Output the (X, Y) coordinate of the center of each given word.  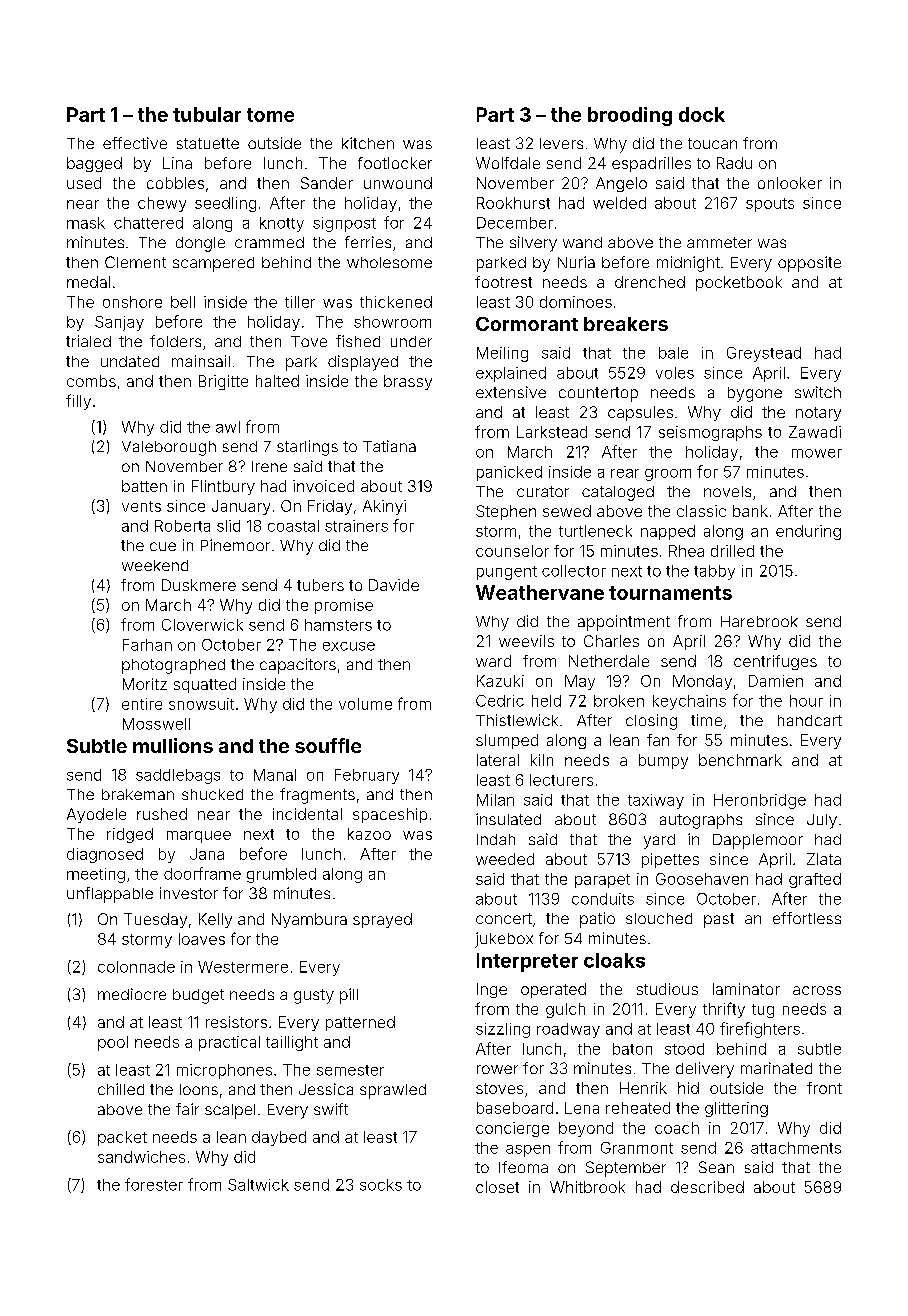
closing (651, 722)
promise (344, 606)
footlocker (395, 163)
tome (270, 115)
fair (187, 1109)
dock (702, 114)
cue (163, 546)
